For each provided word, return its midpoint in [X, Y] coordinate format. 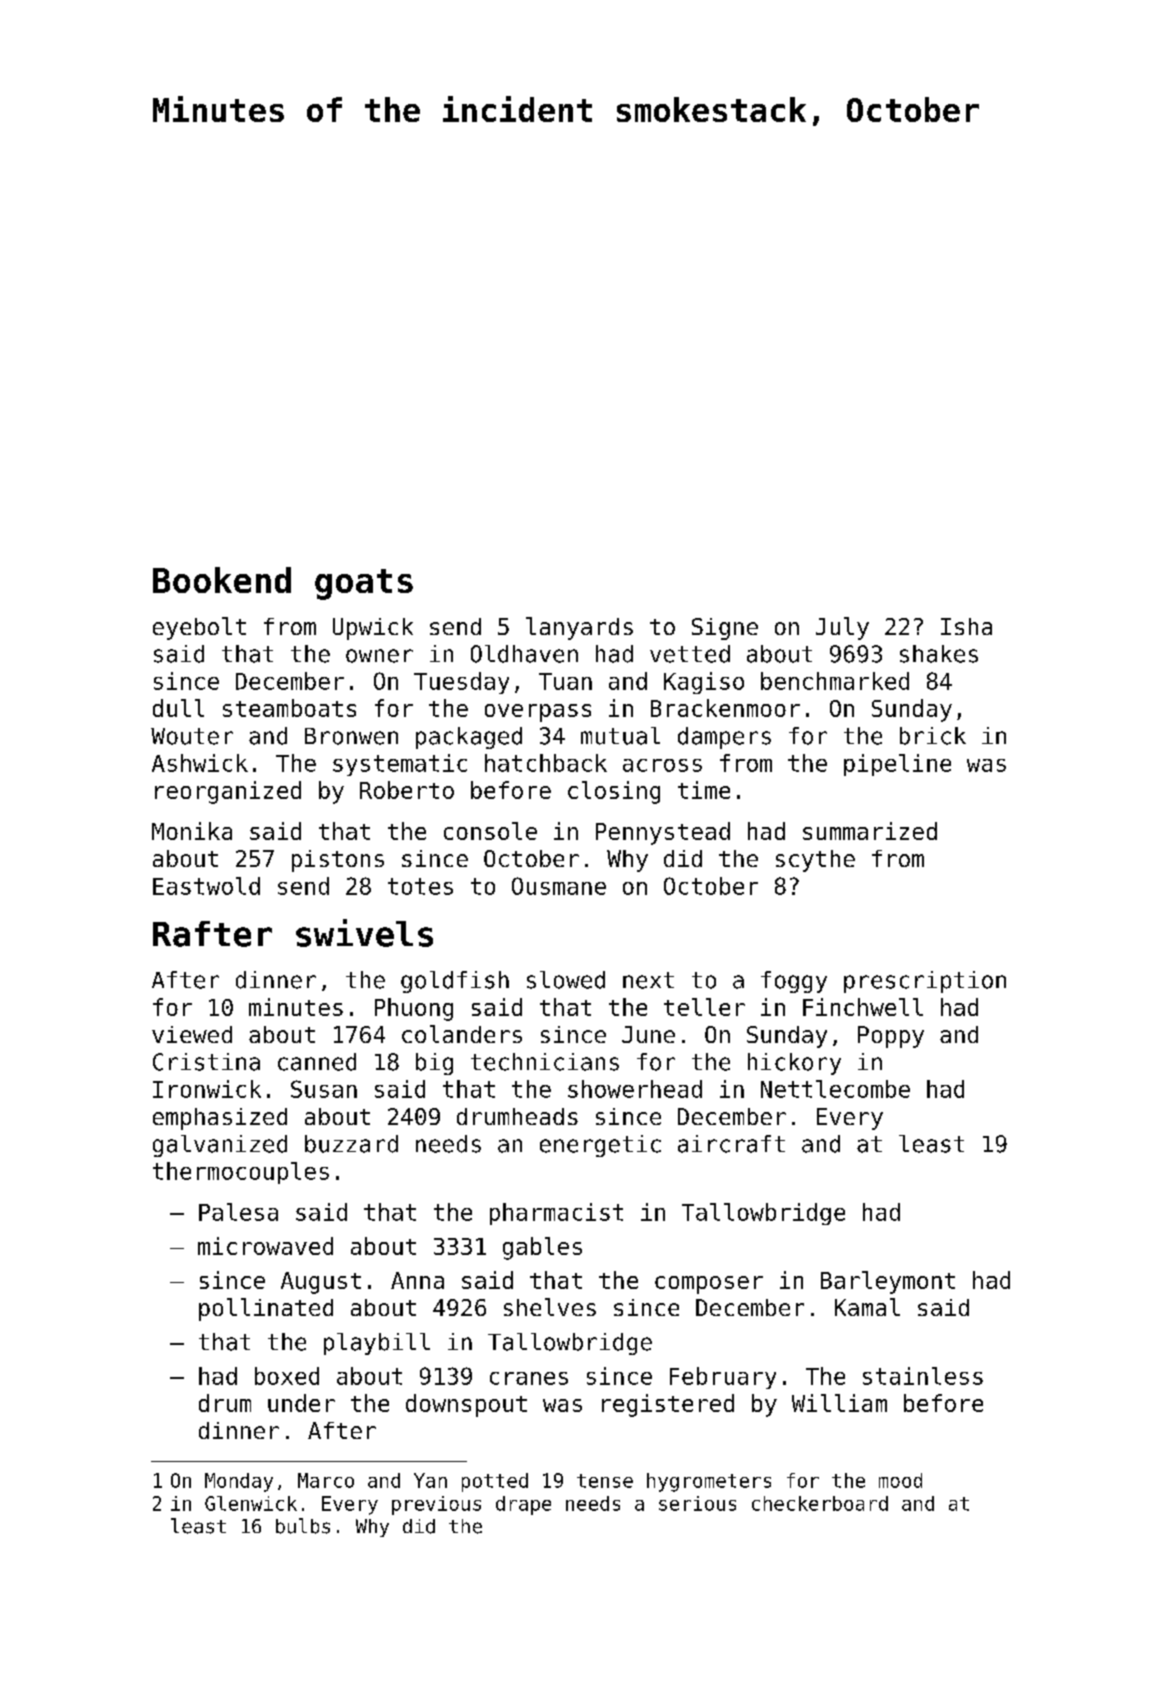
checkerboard [820, 1503]
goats [364, 584]
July [842, 628]
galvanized [220, 1146]
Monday [239, 1482]
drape [523, 1505]
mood [900, 1480]
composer [709, 1285]
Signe [725, 629]
